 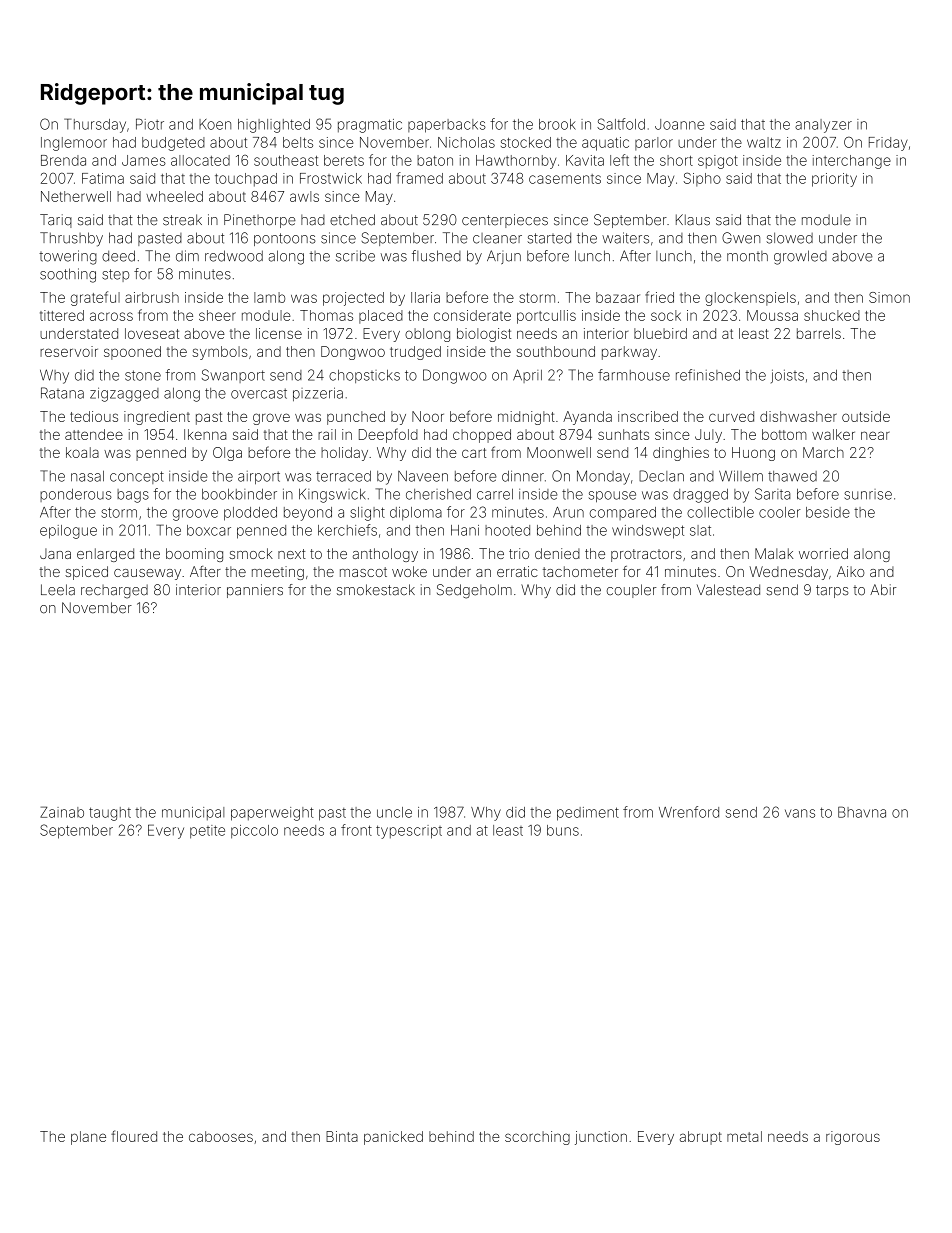 I want to click on concept, so click(x=137, y=477).
